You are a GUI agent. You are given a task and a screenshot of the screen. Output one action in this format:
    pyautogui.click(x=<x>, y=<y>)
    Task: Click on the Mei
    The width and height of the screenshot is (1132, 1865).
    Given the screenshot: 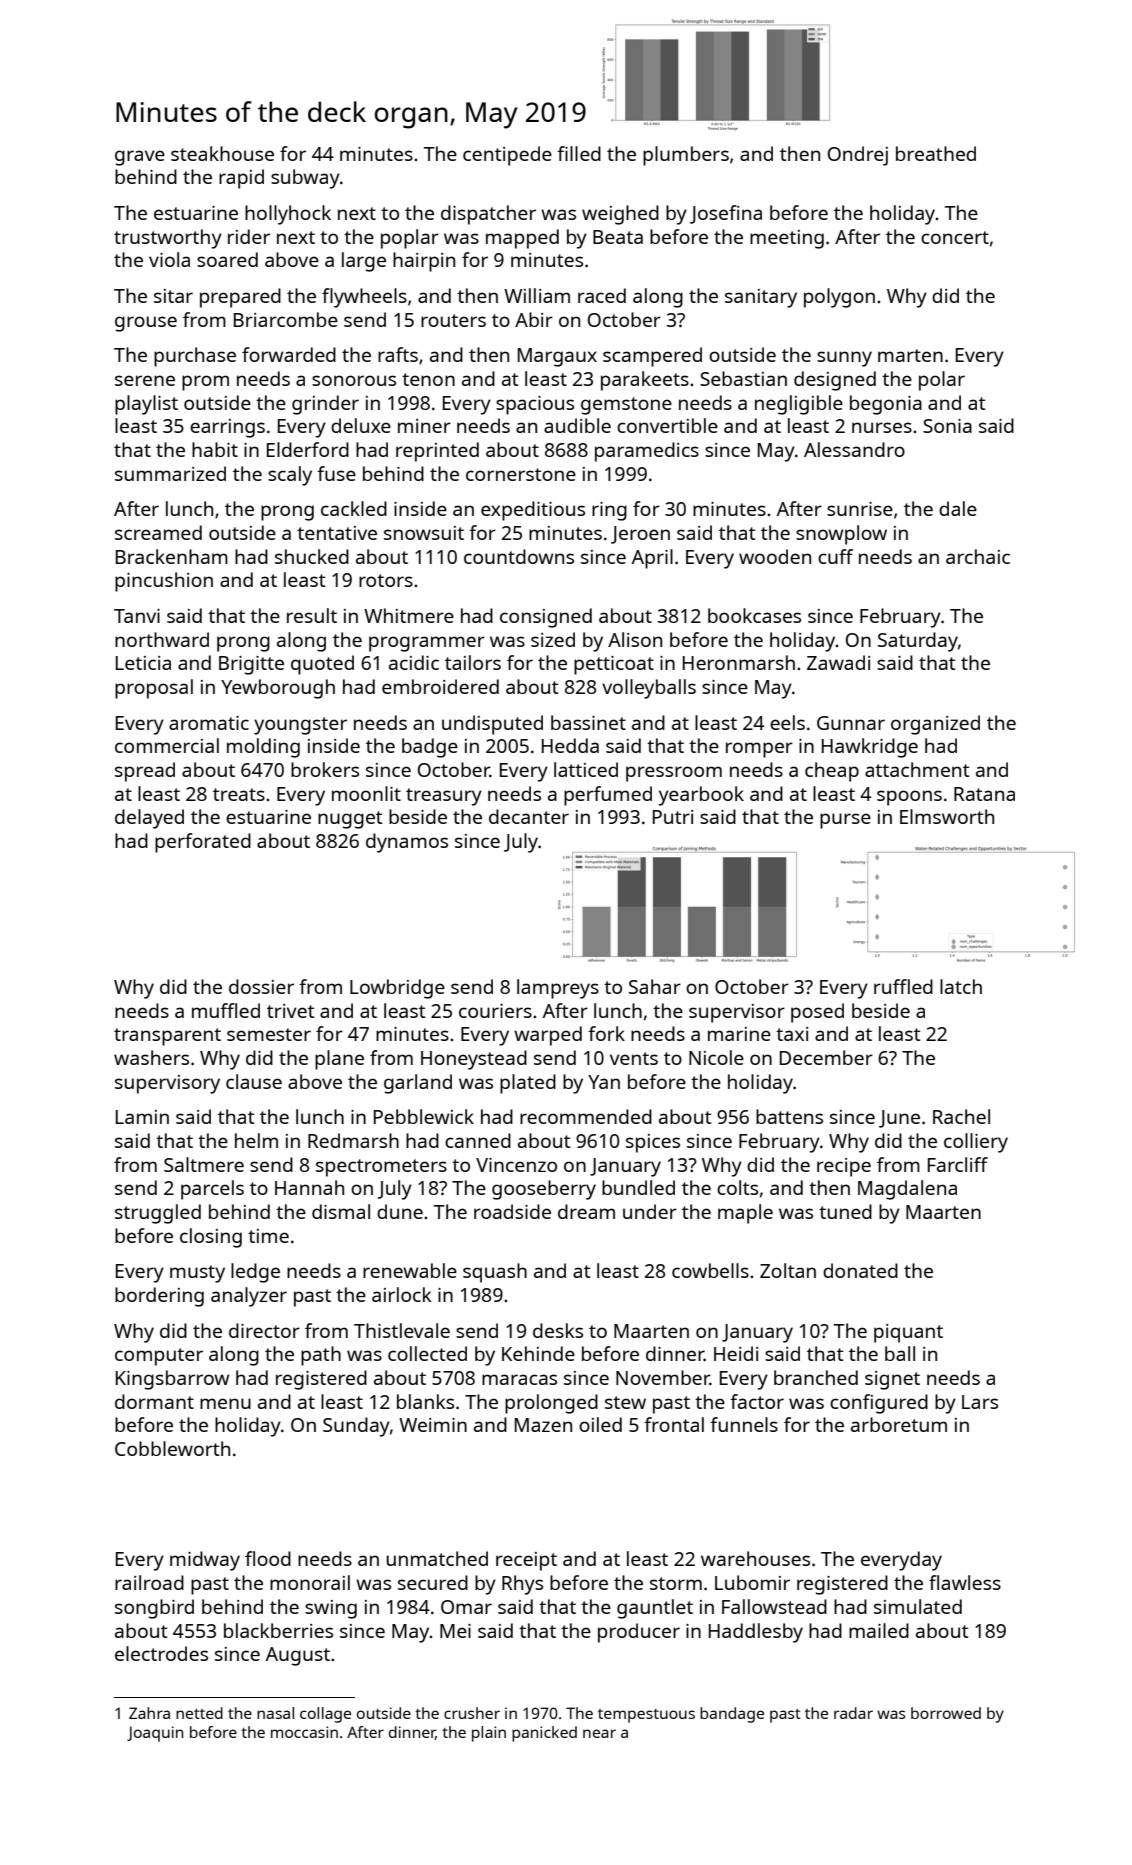 What is the action you would take?
    pyautogui.click(x=455, y=1631)
